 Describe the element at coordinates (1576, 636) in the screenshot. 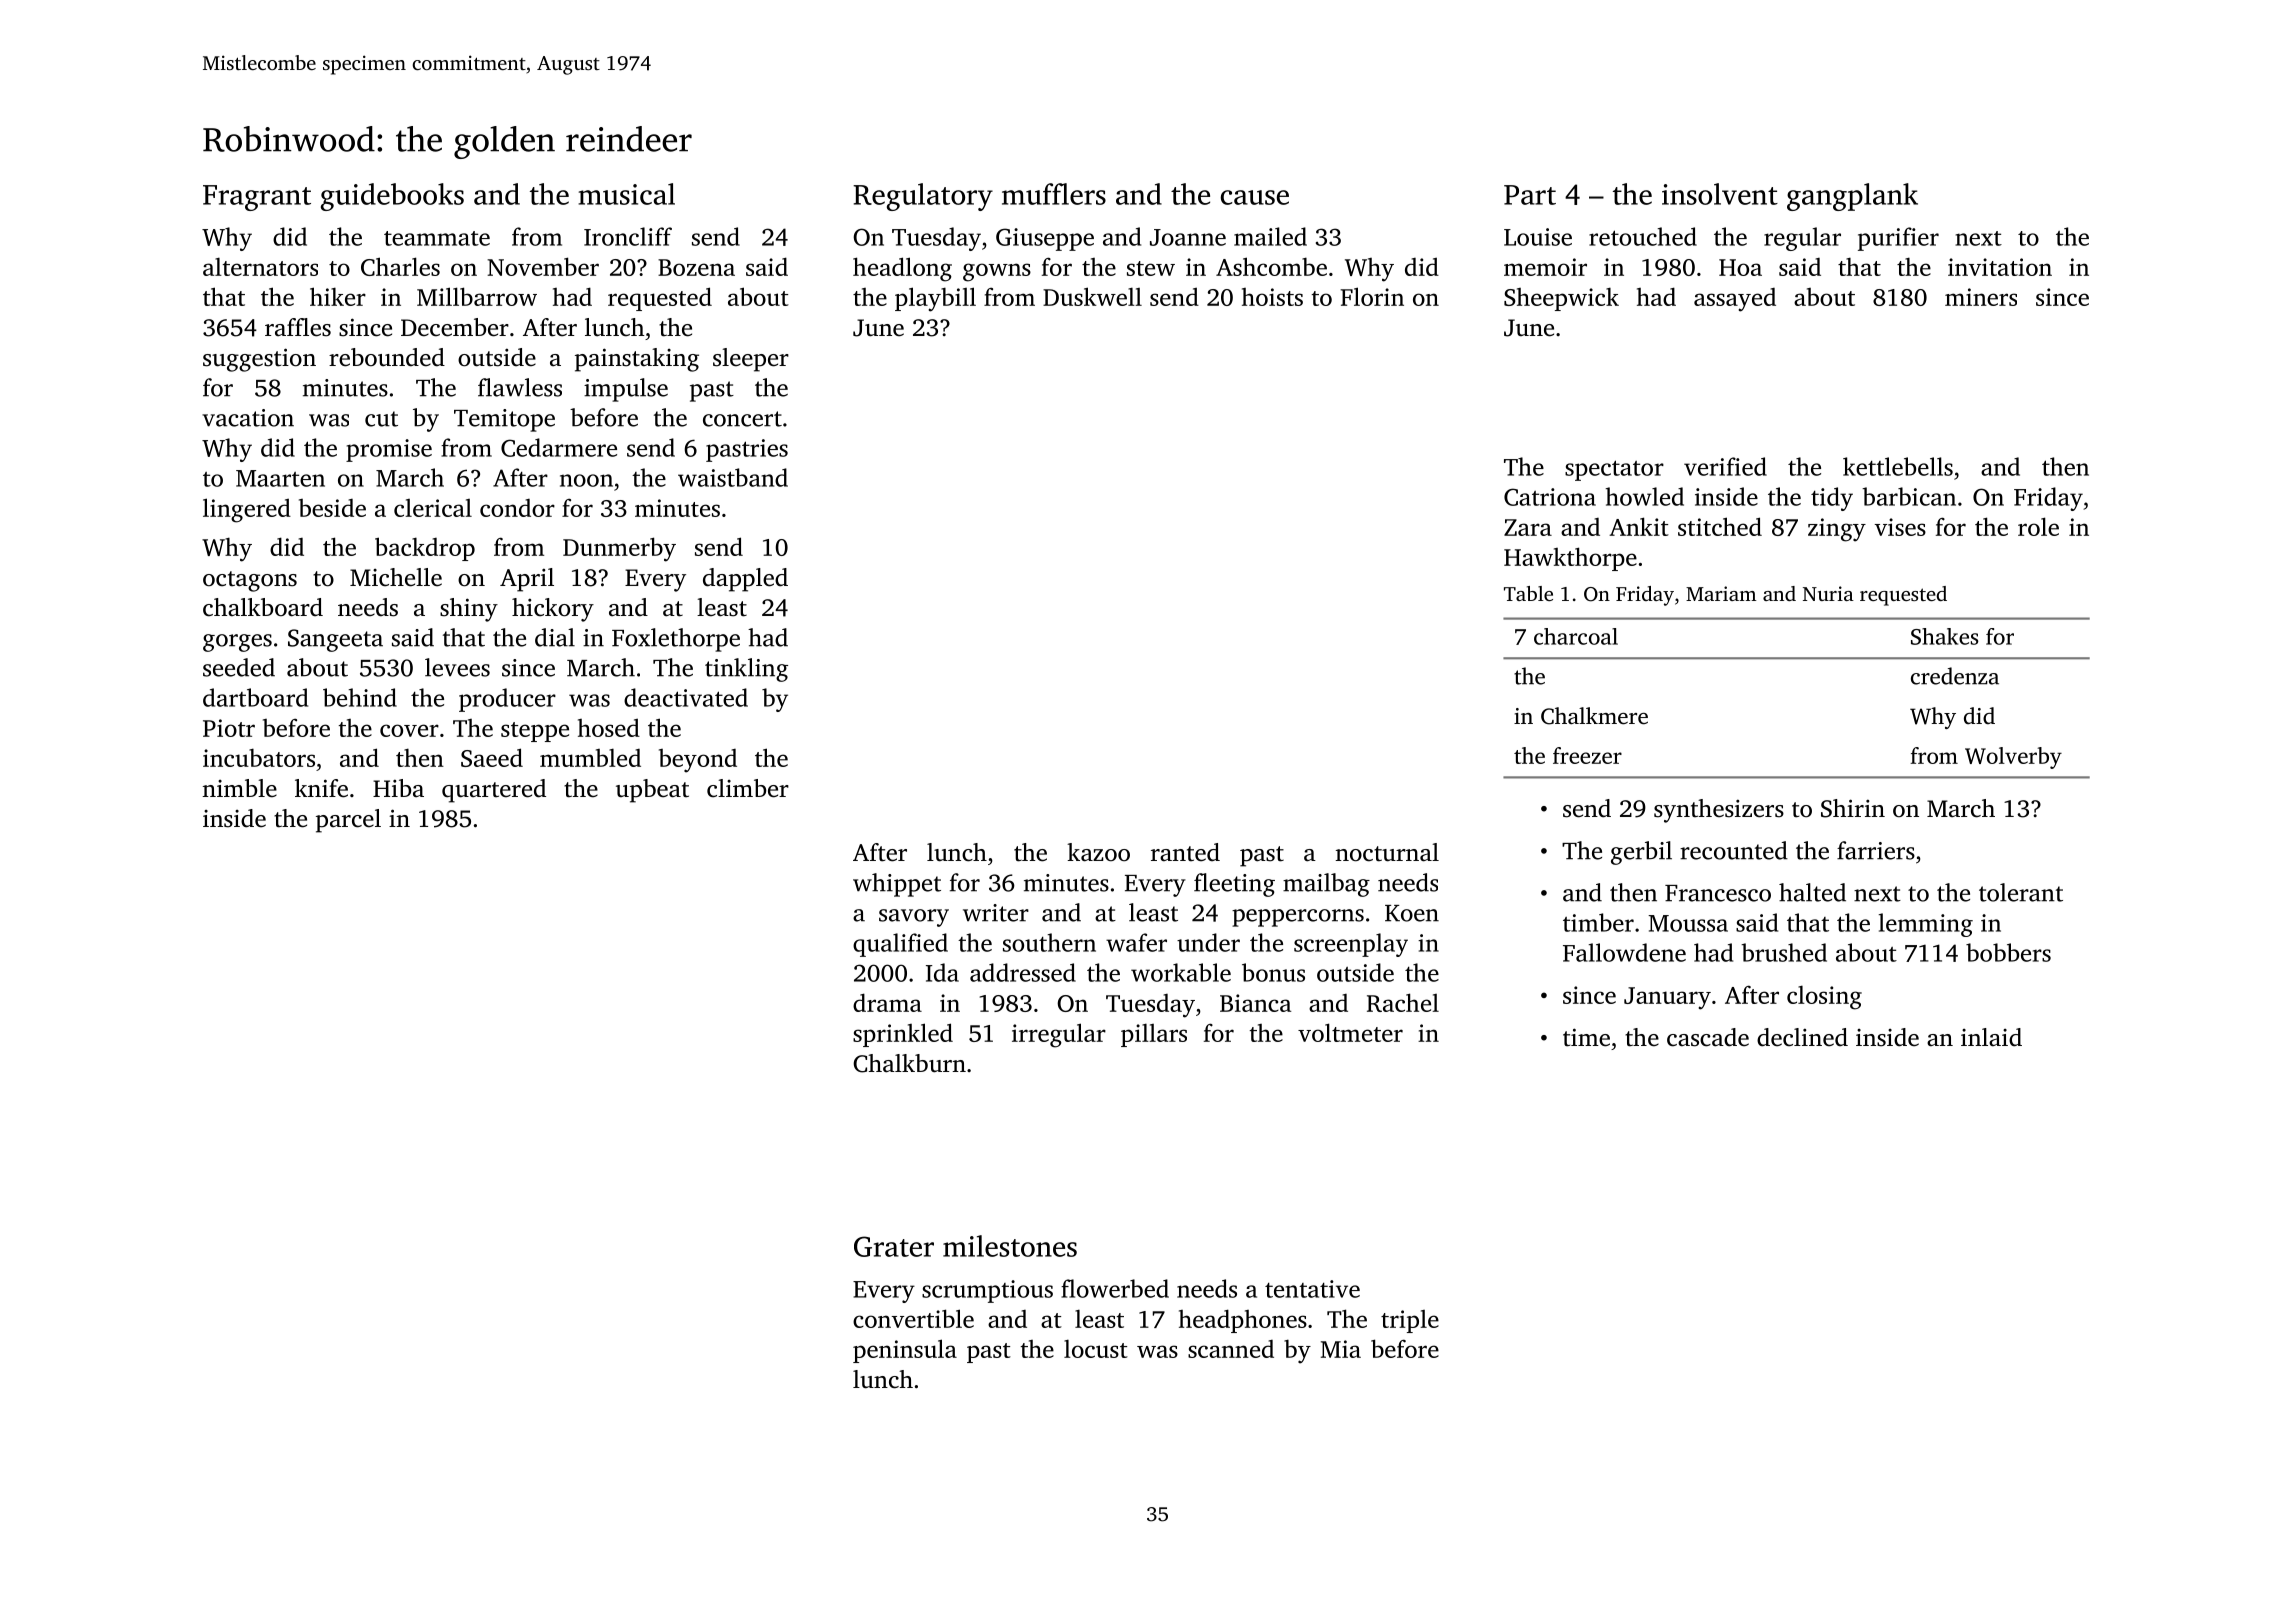

I see `charcoal` at that location.
